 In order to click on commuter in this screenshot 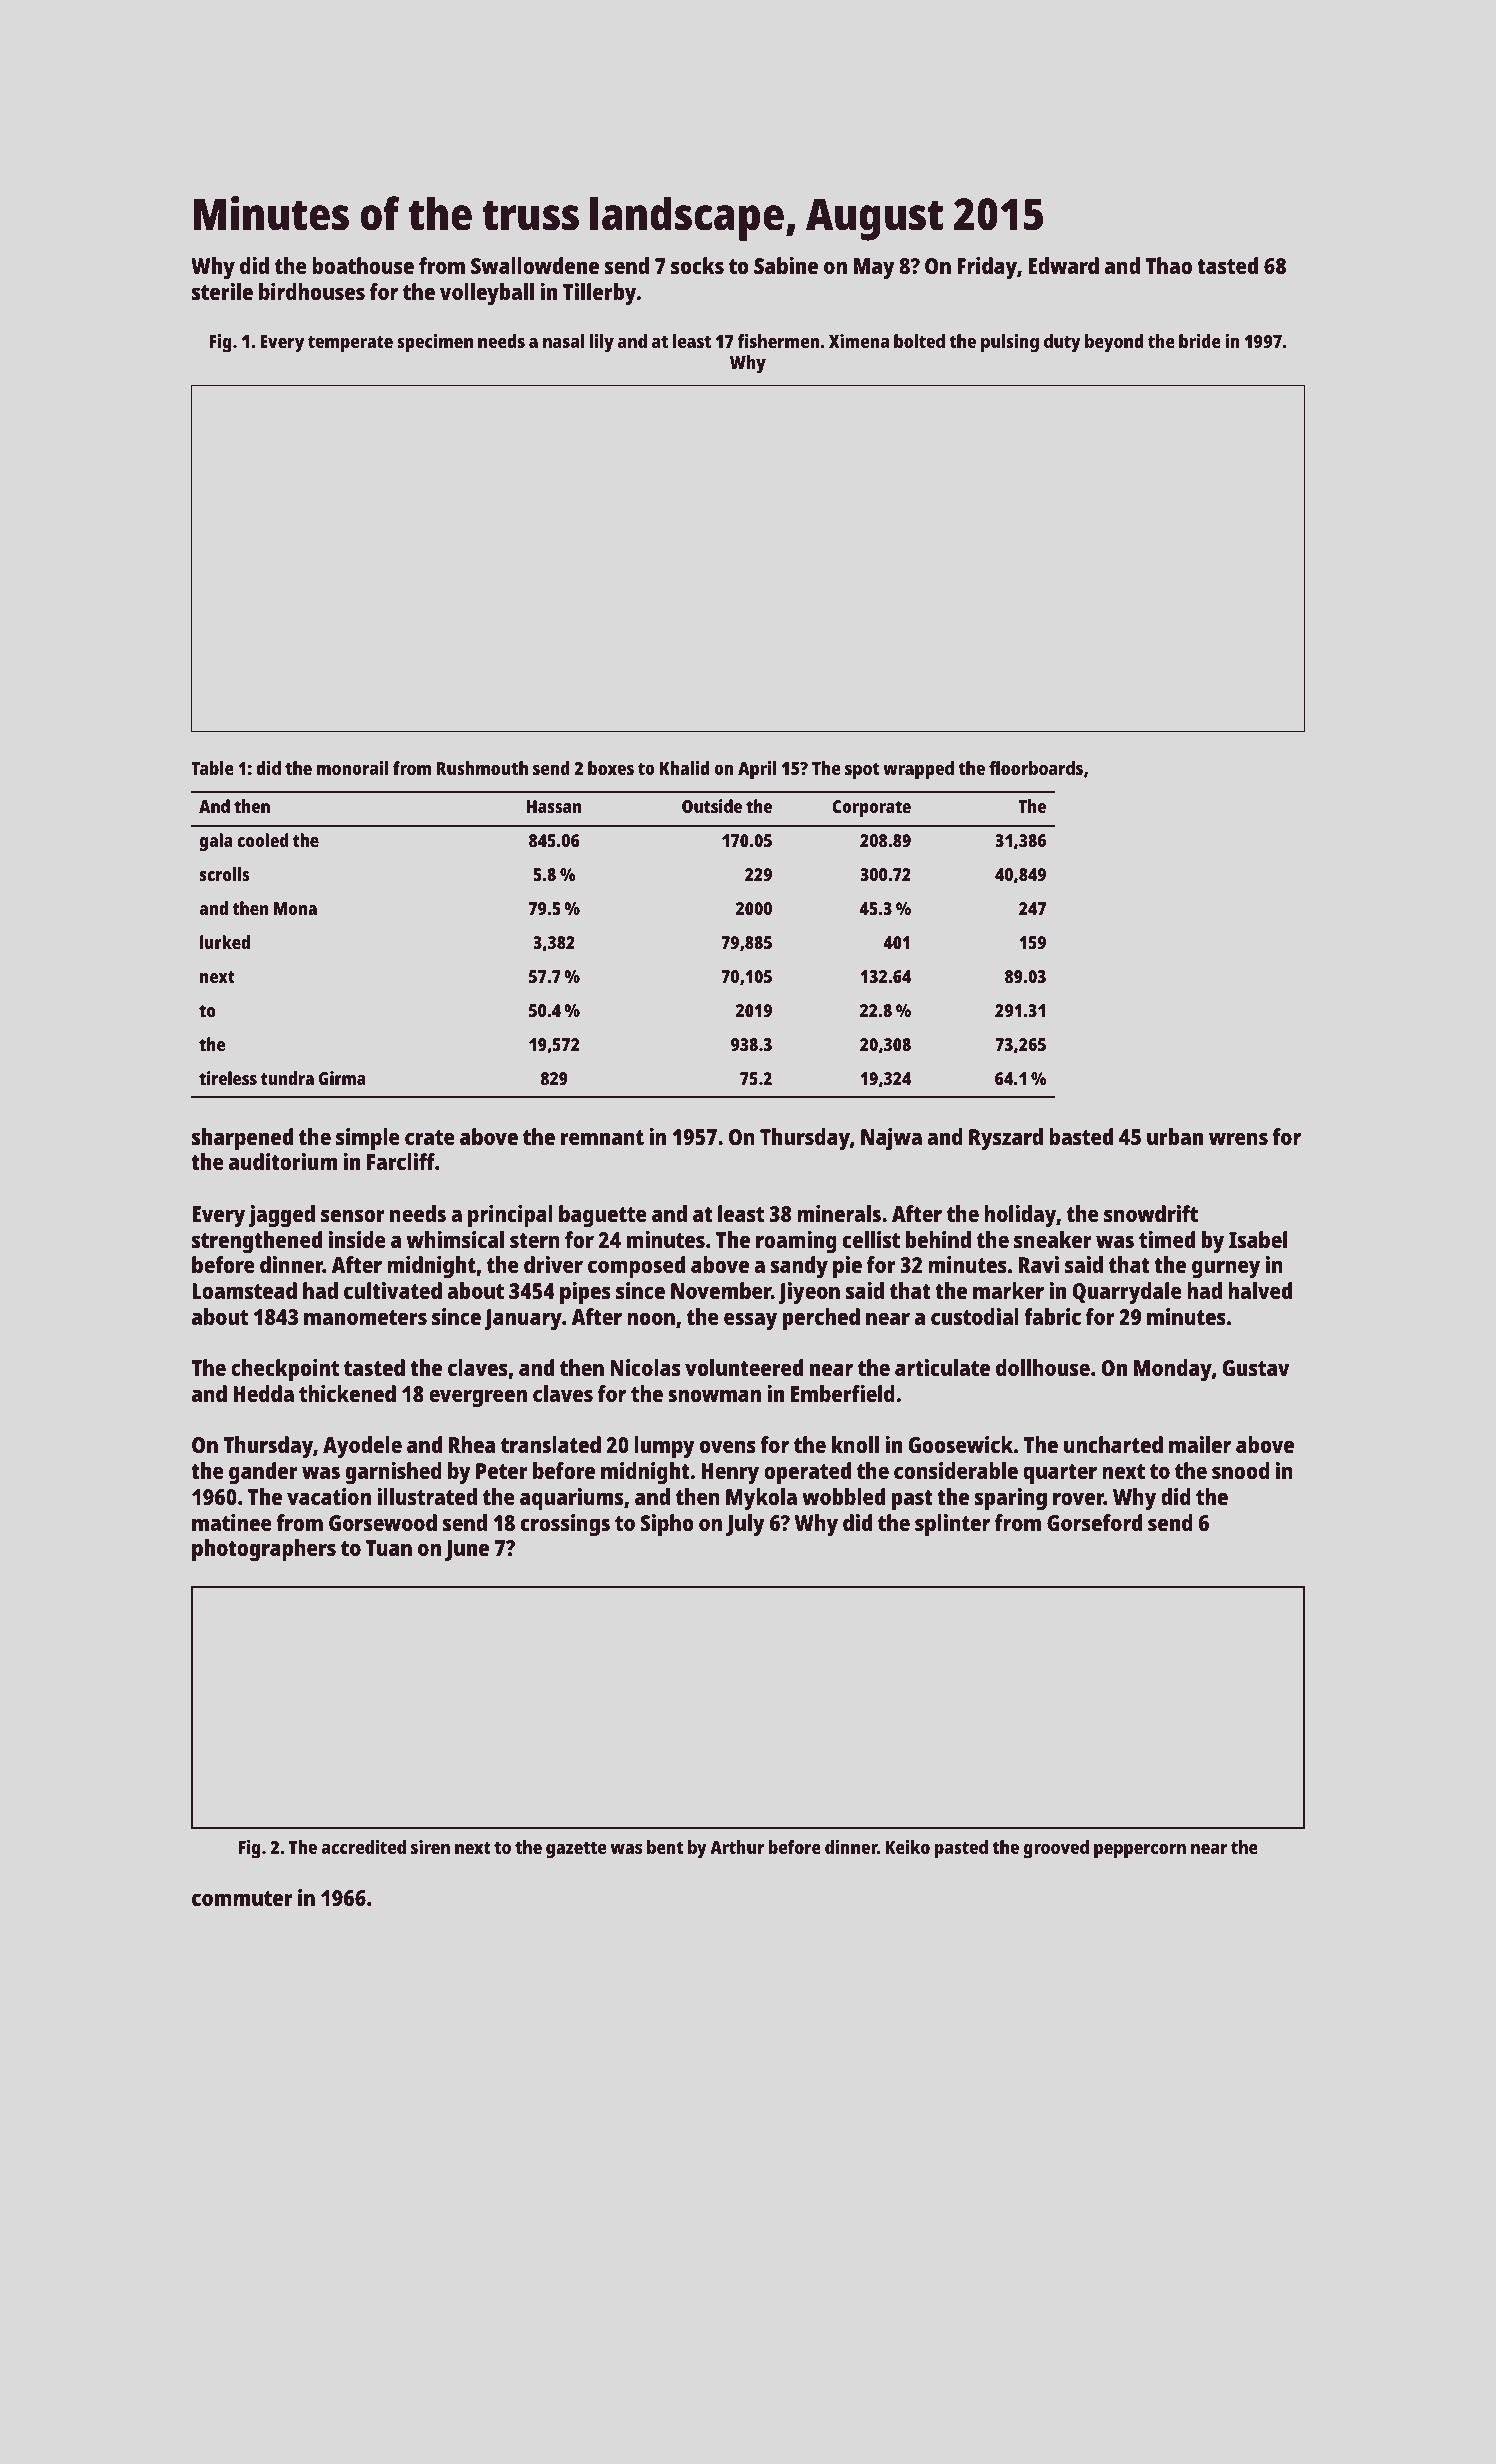, I will do `click(242, 1898)`.
